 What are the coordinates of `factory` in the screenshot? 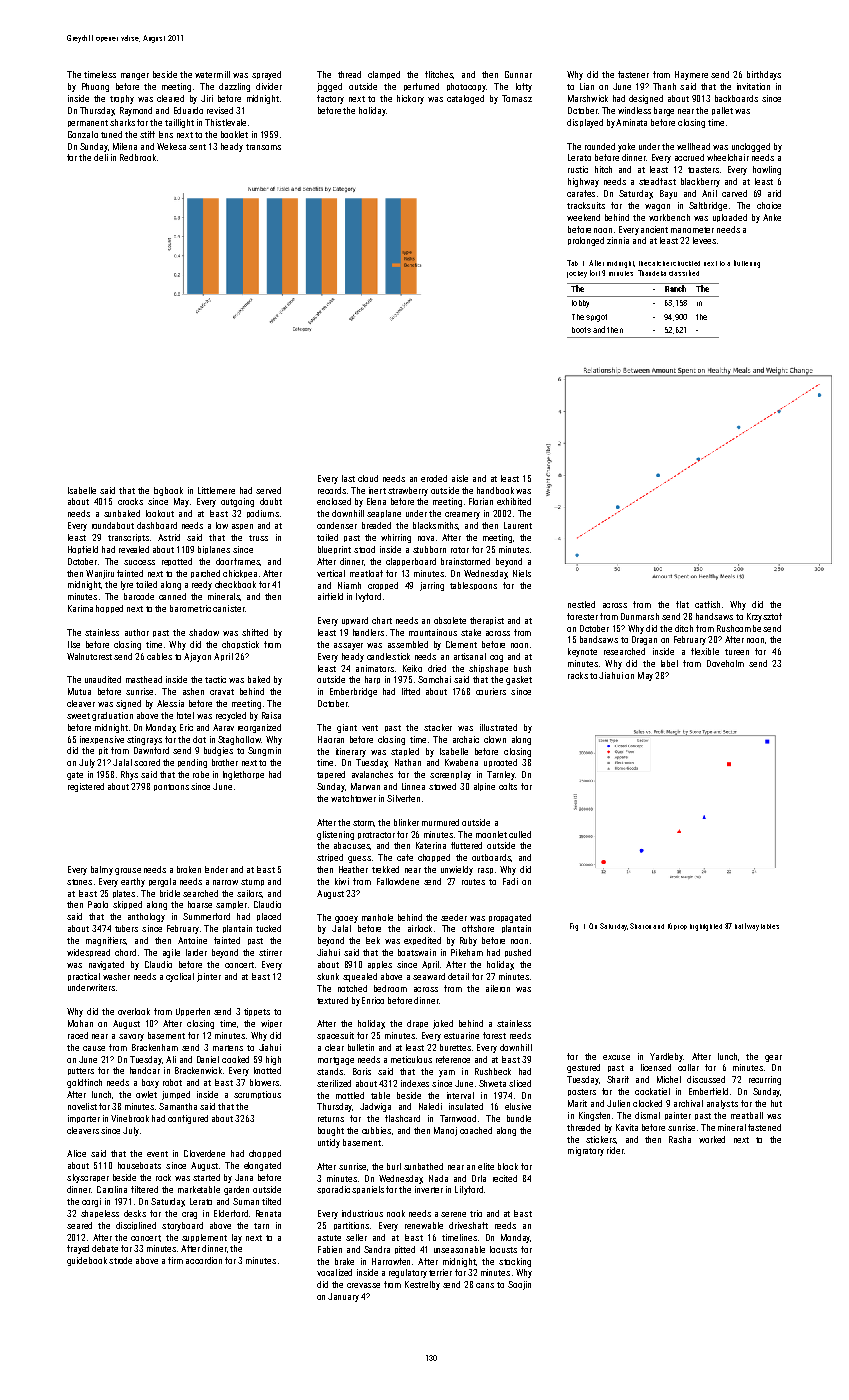 It's located at (330, 99).
